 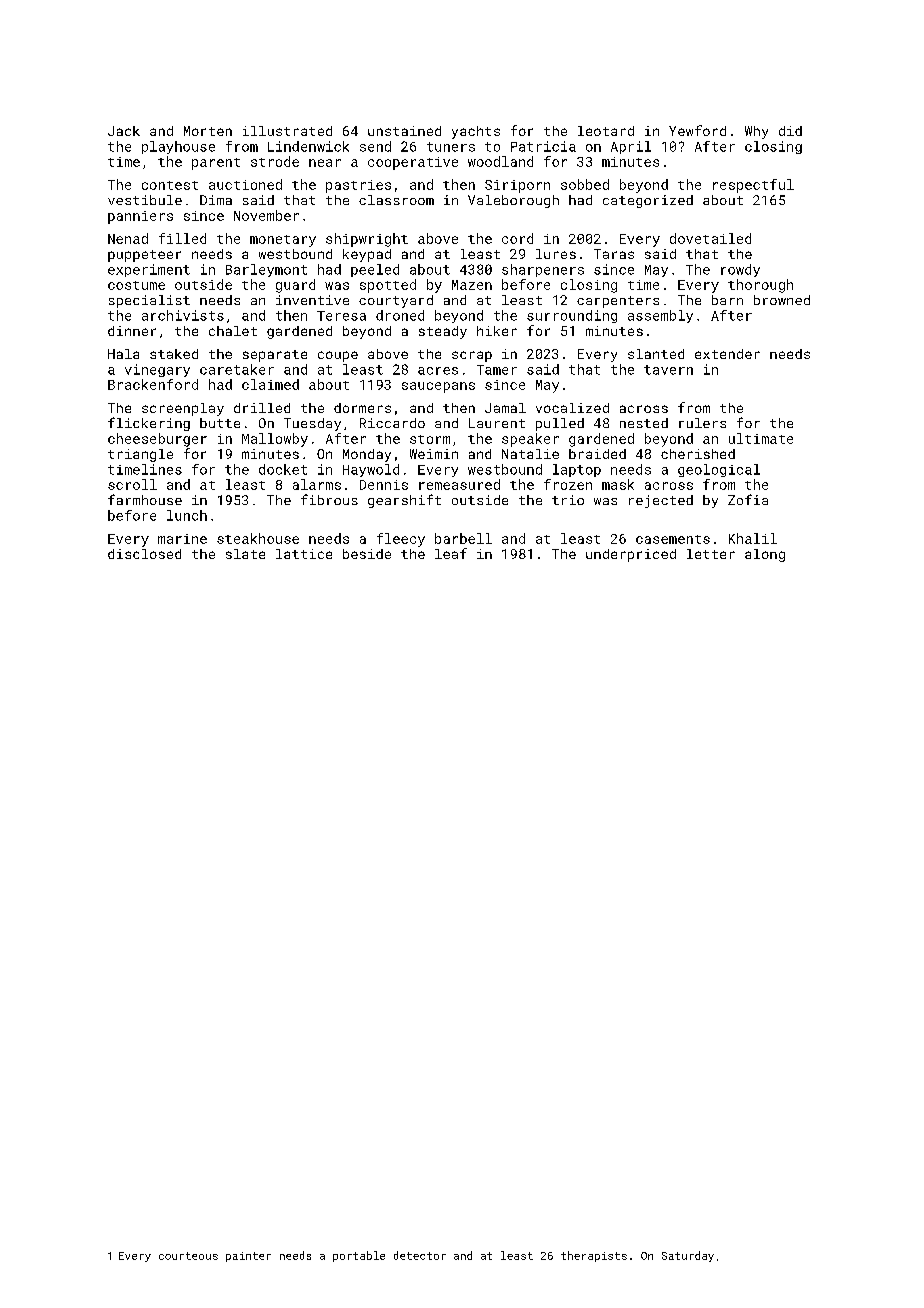 I want to click on Saturday, so click(x=688, y=1256).
